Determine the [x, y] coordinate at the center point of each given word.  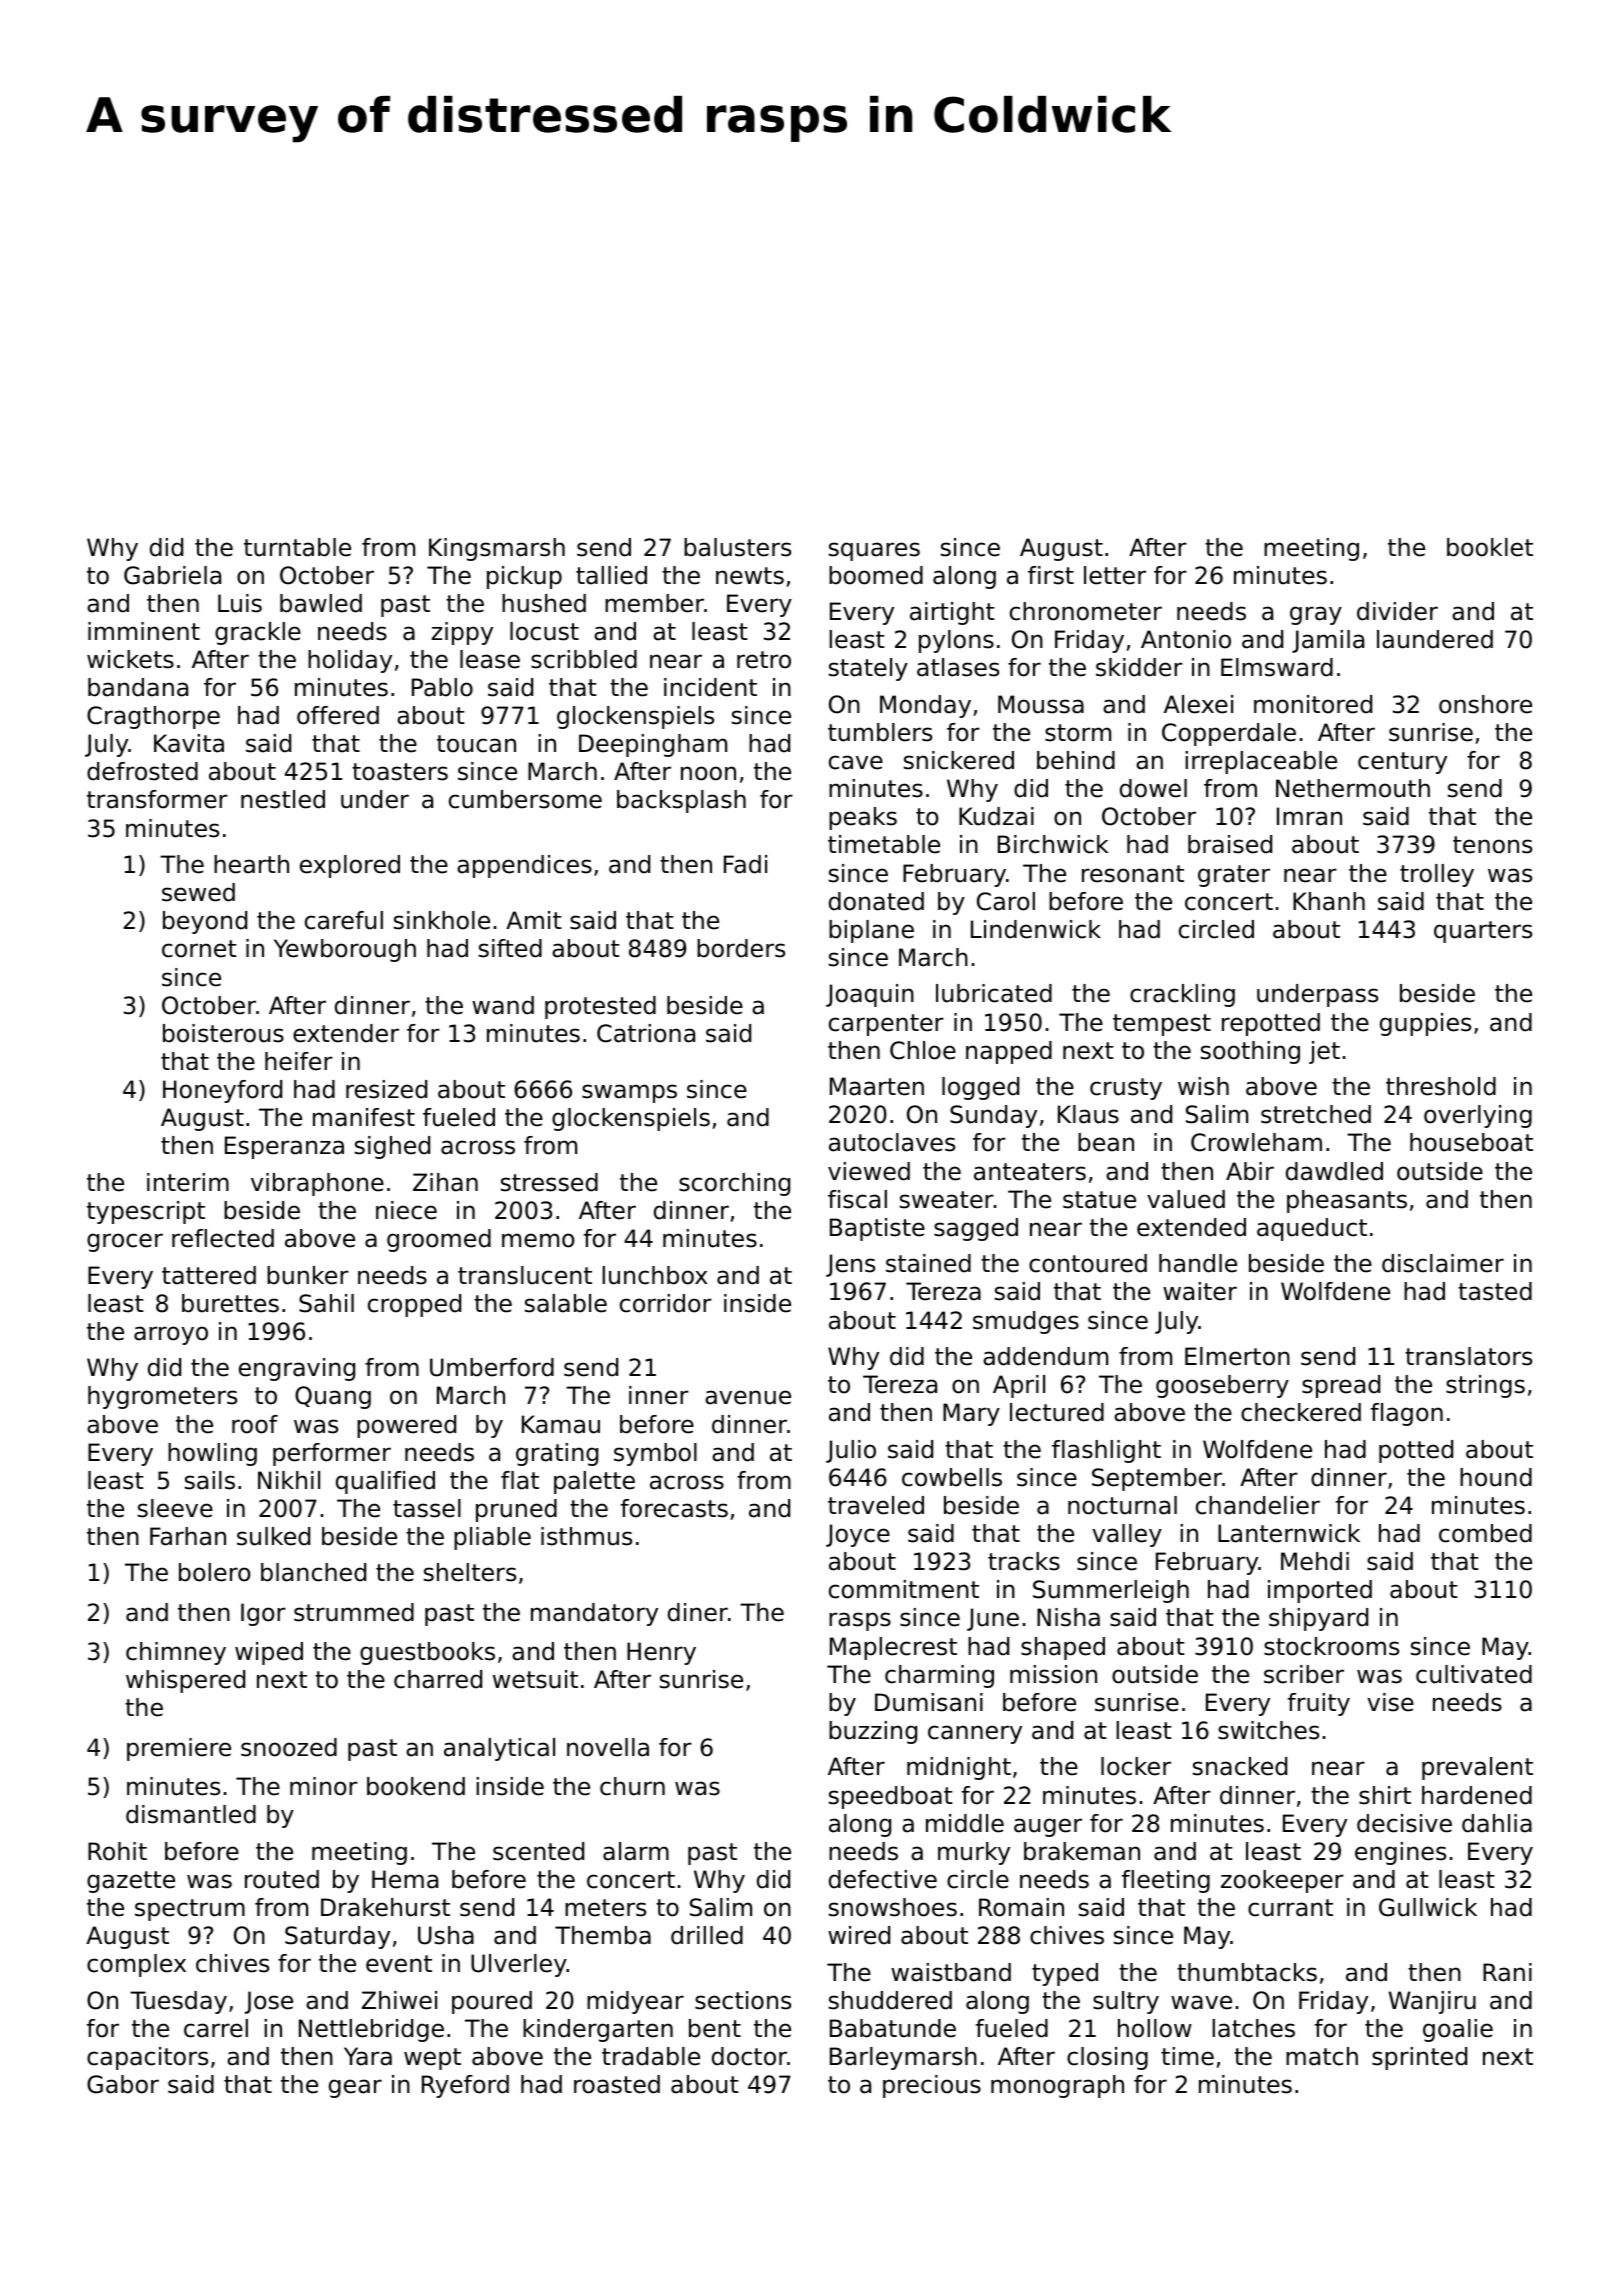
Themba [603, 1935]
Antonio [1186, 639]
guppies [1425, 1024]
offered [338, 715]
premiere [179, 1749]
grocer [125, 1242]
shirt [1385, 1795]
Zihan [445, 1182]
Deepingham [653, 745]
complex [136, 1965]
